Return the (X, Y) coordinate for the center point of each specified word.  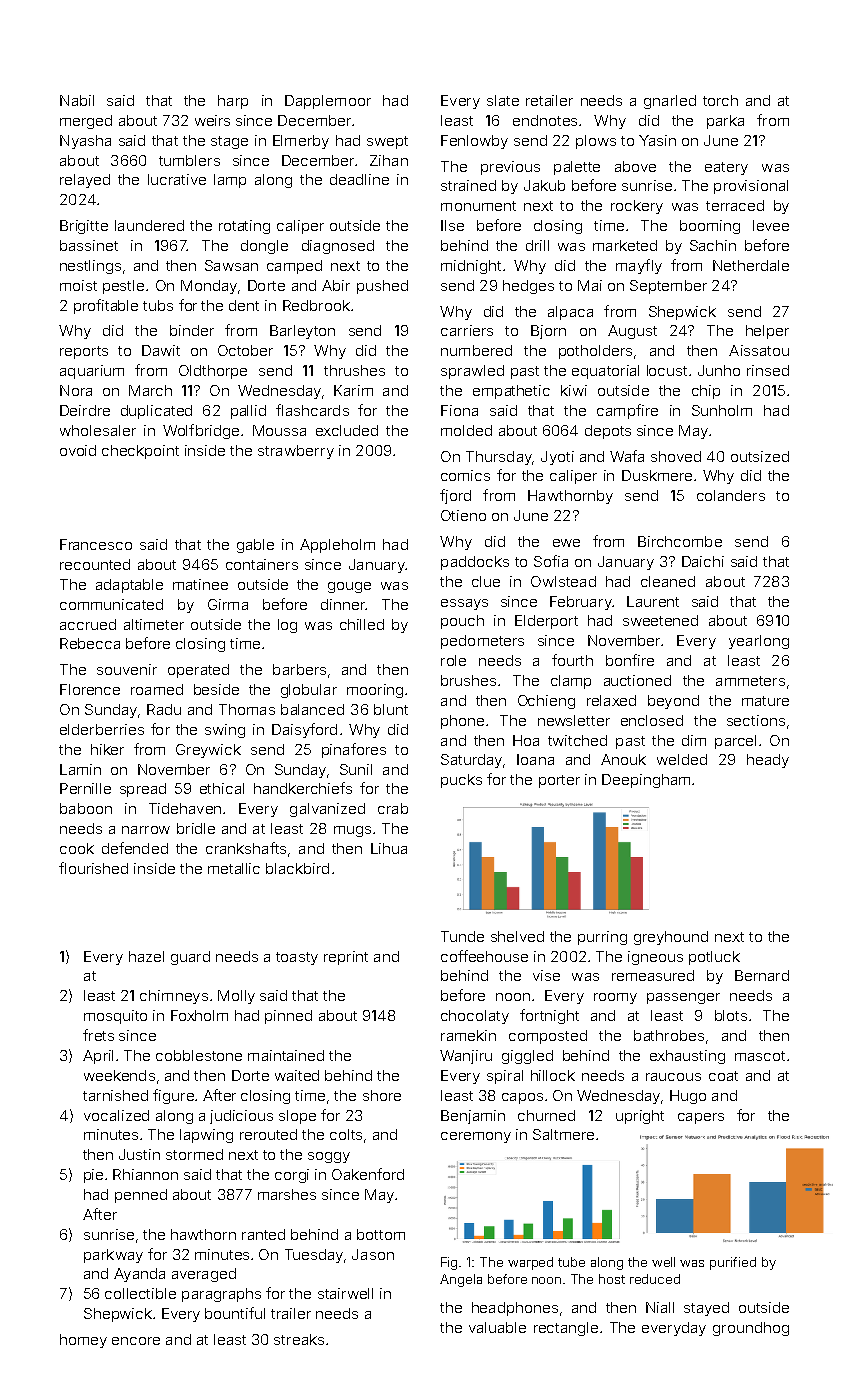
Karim (353, 390)
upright (640, 1117)
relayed (85, 181)
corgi (292, 1176)
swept (387, 142)
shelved (517, 936)
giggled (527, 1057)
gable (255, 546)
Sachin (713, 245)
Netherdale (751, 265)
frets (98, 1035)
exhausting (687, 1057)
